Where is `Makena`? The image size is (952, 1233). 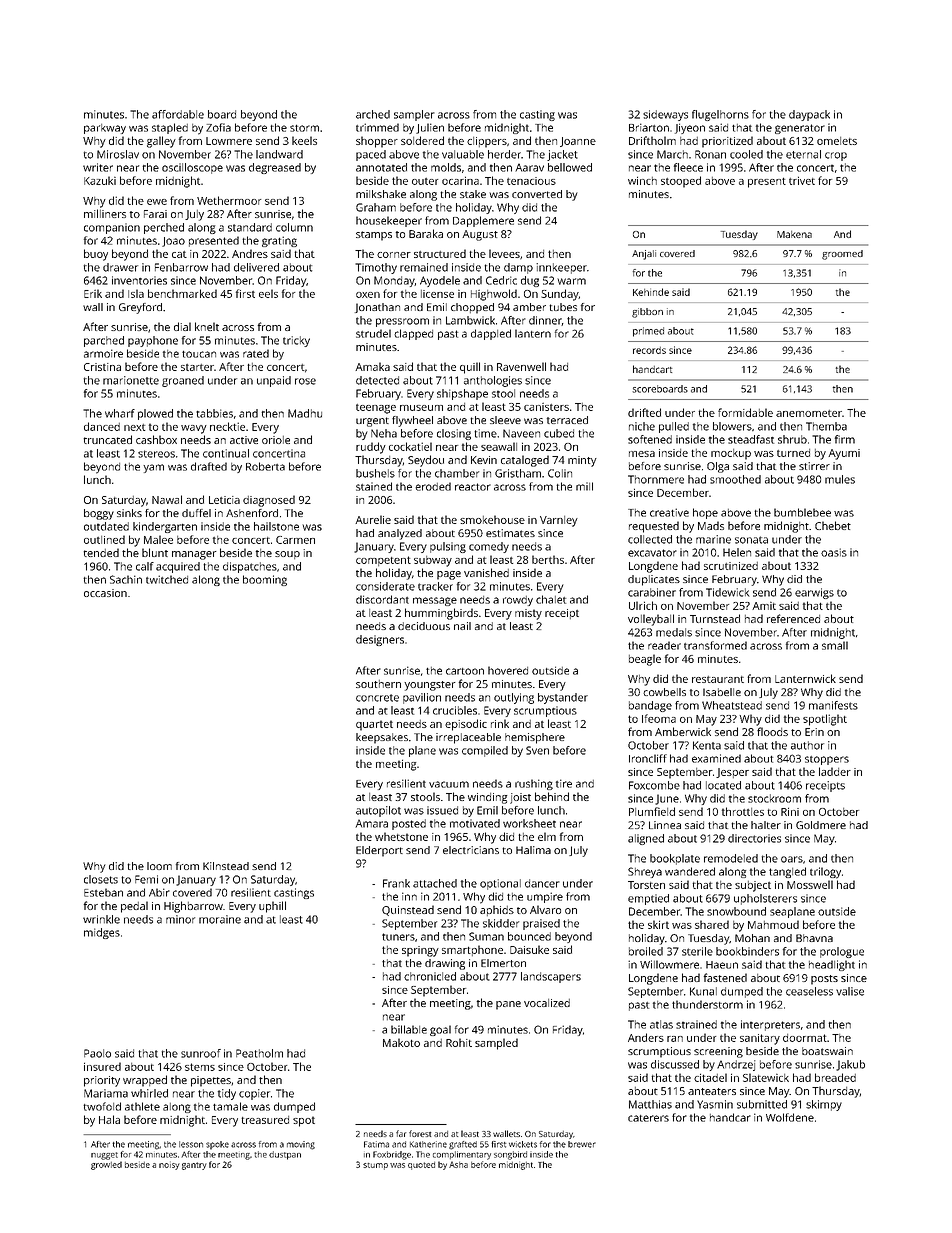 Makena is located at coordinates (794, 234).
